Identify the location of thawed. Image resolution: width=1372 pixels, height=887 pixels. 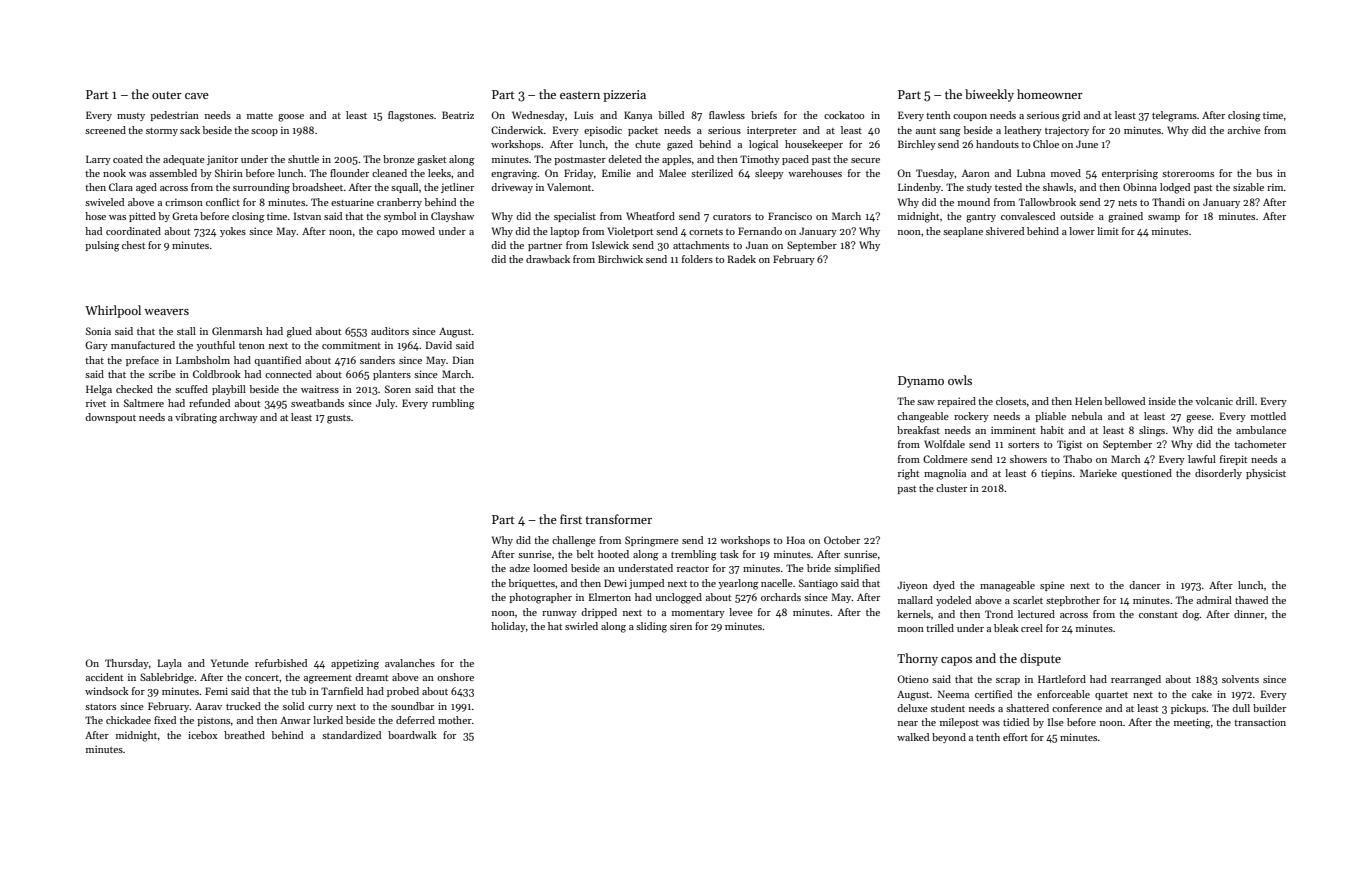
(1251, 600).
